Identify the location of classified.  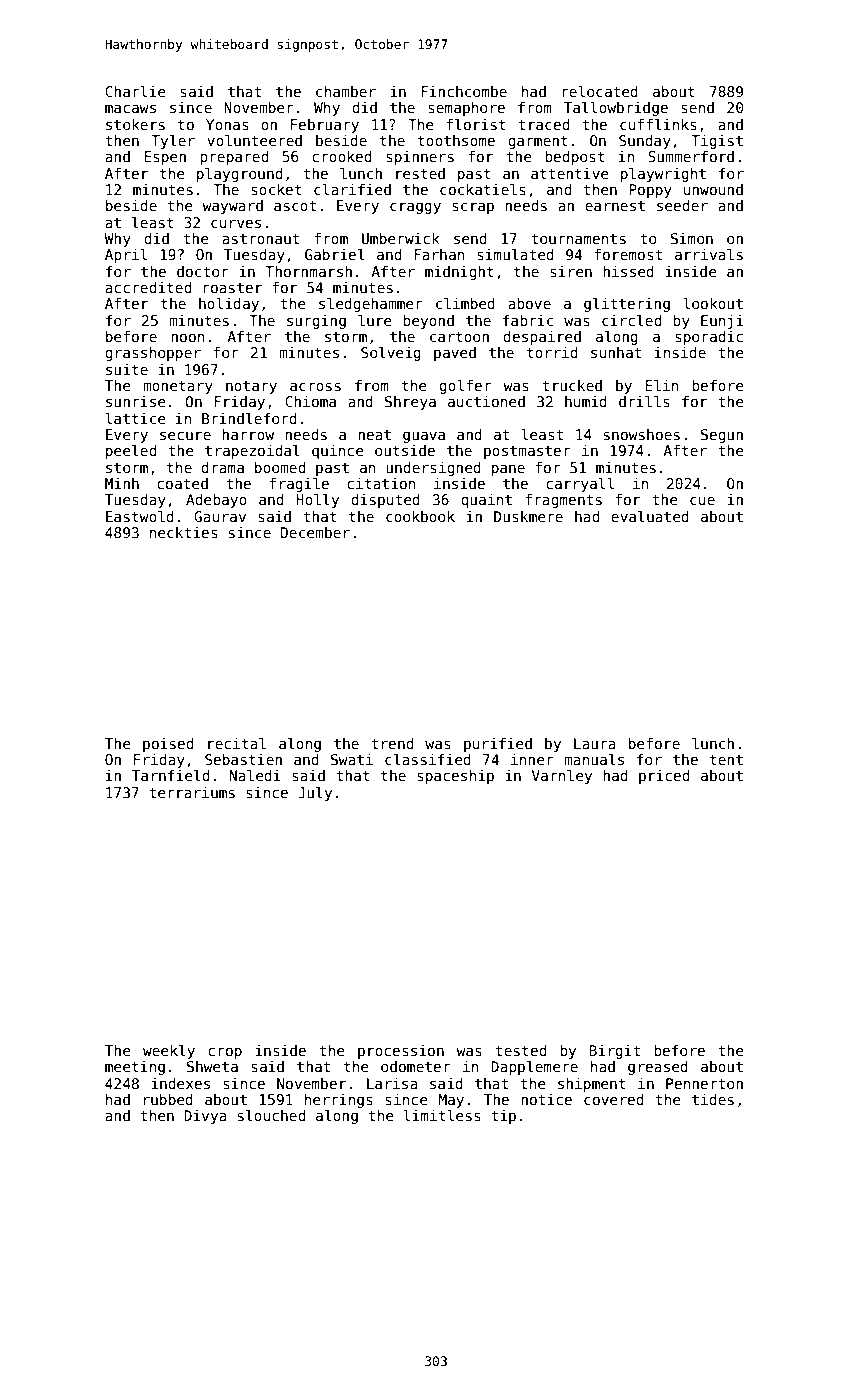
(428, 759).
